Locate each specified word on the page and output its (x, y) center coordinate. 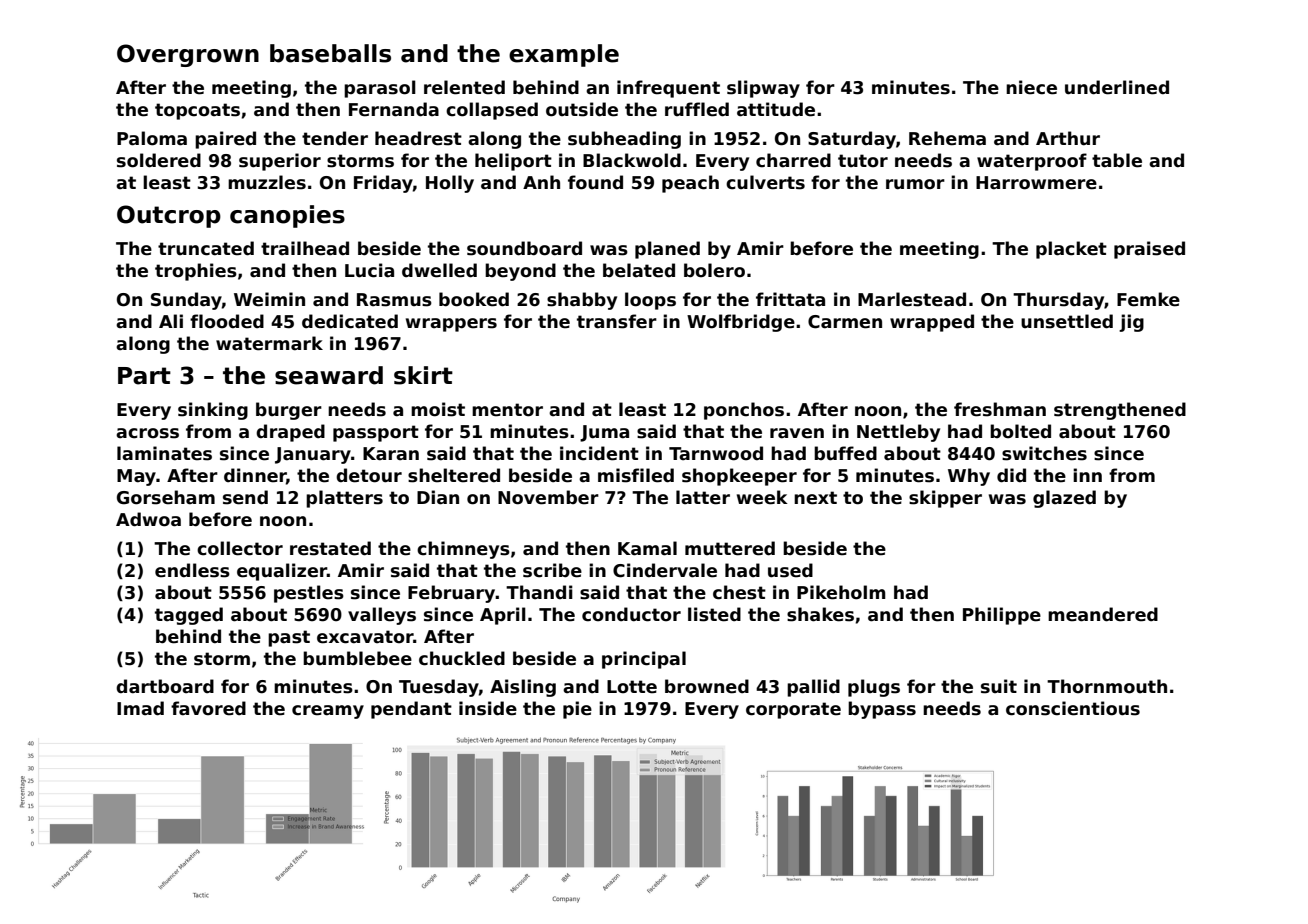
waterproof (1032, 162)
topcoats (197, 111)
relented (464, 87)
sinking (213, 411)
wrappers (451, 325)
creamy (328, 712)
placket (1071, 250)
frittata (790, 299)
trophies (196, 272)
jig (1131, 323)
